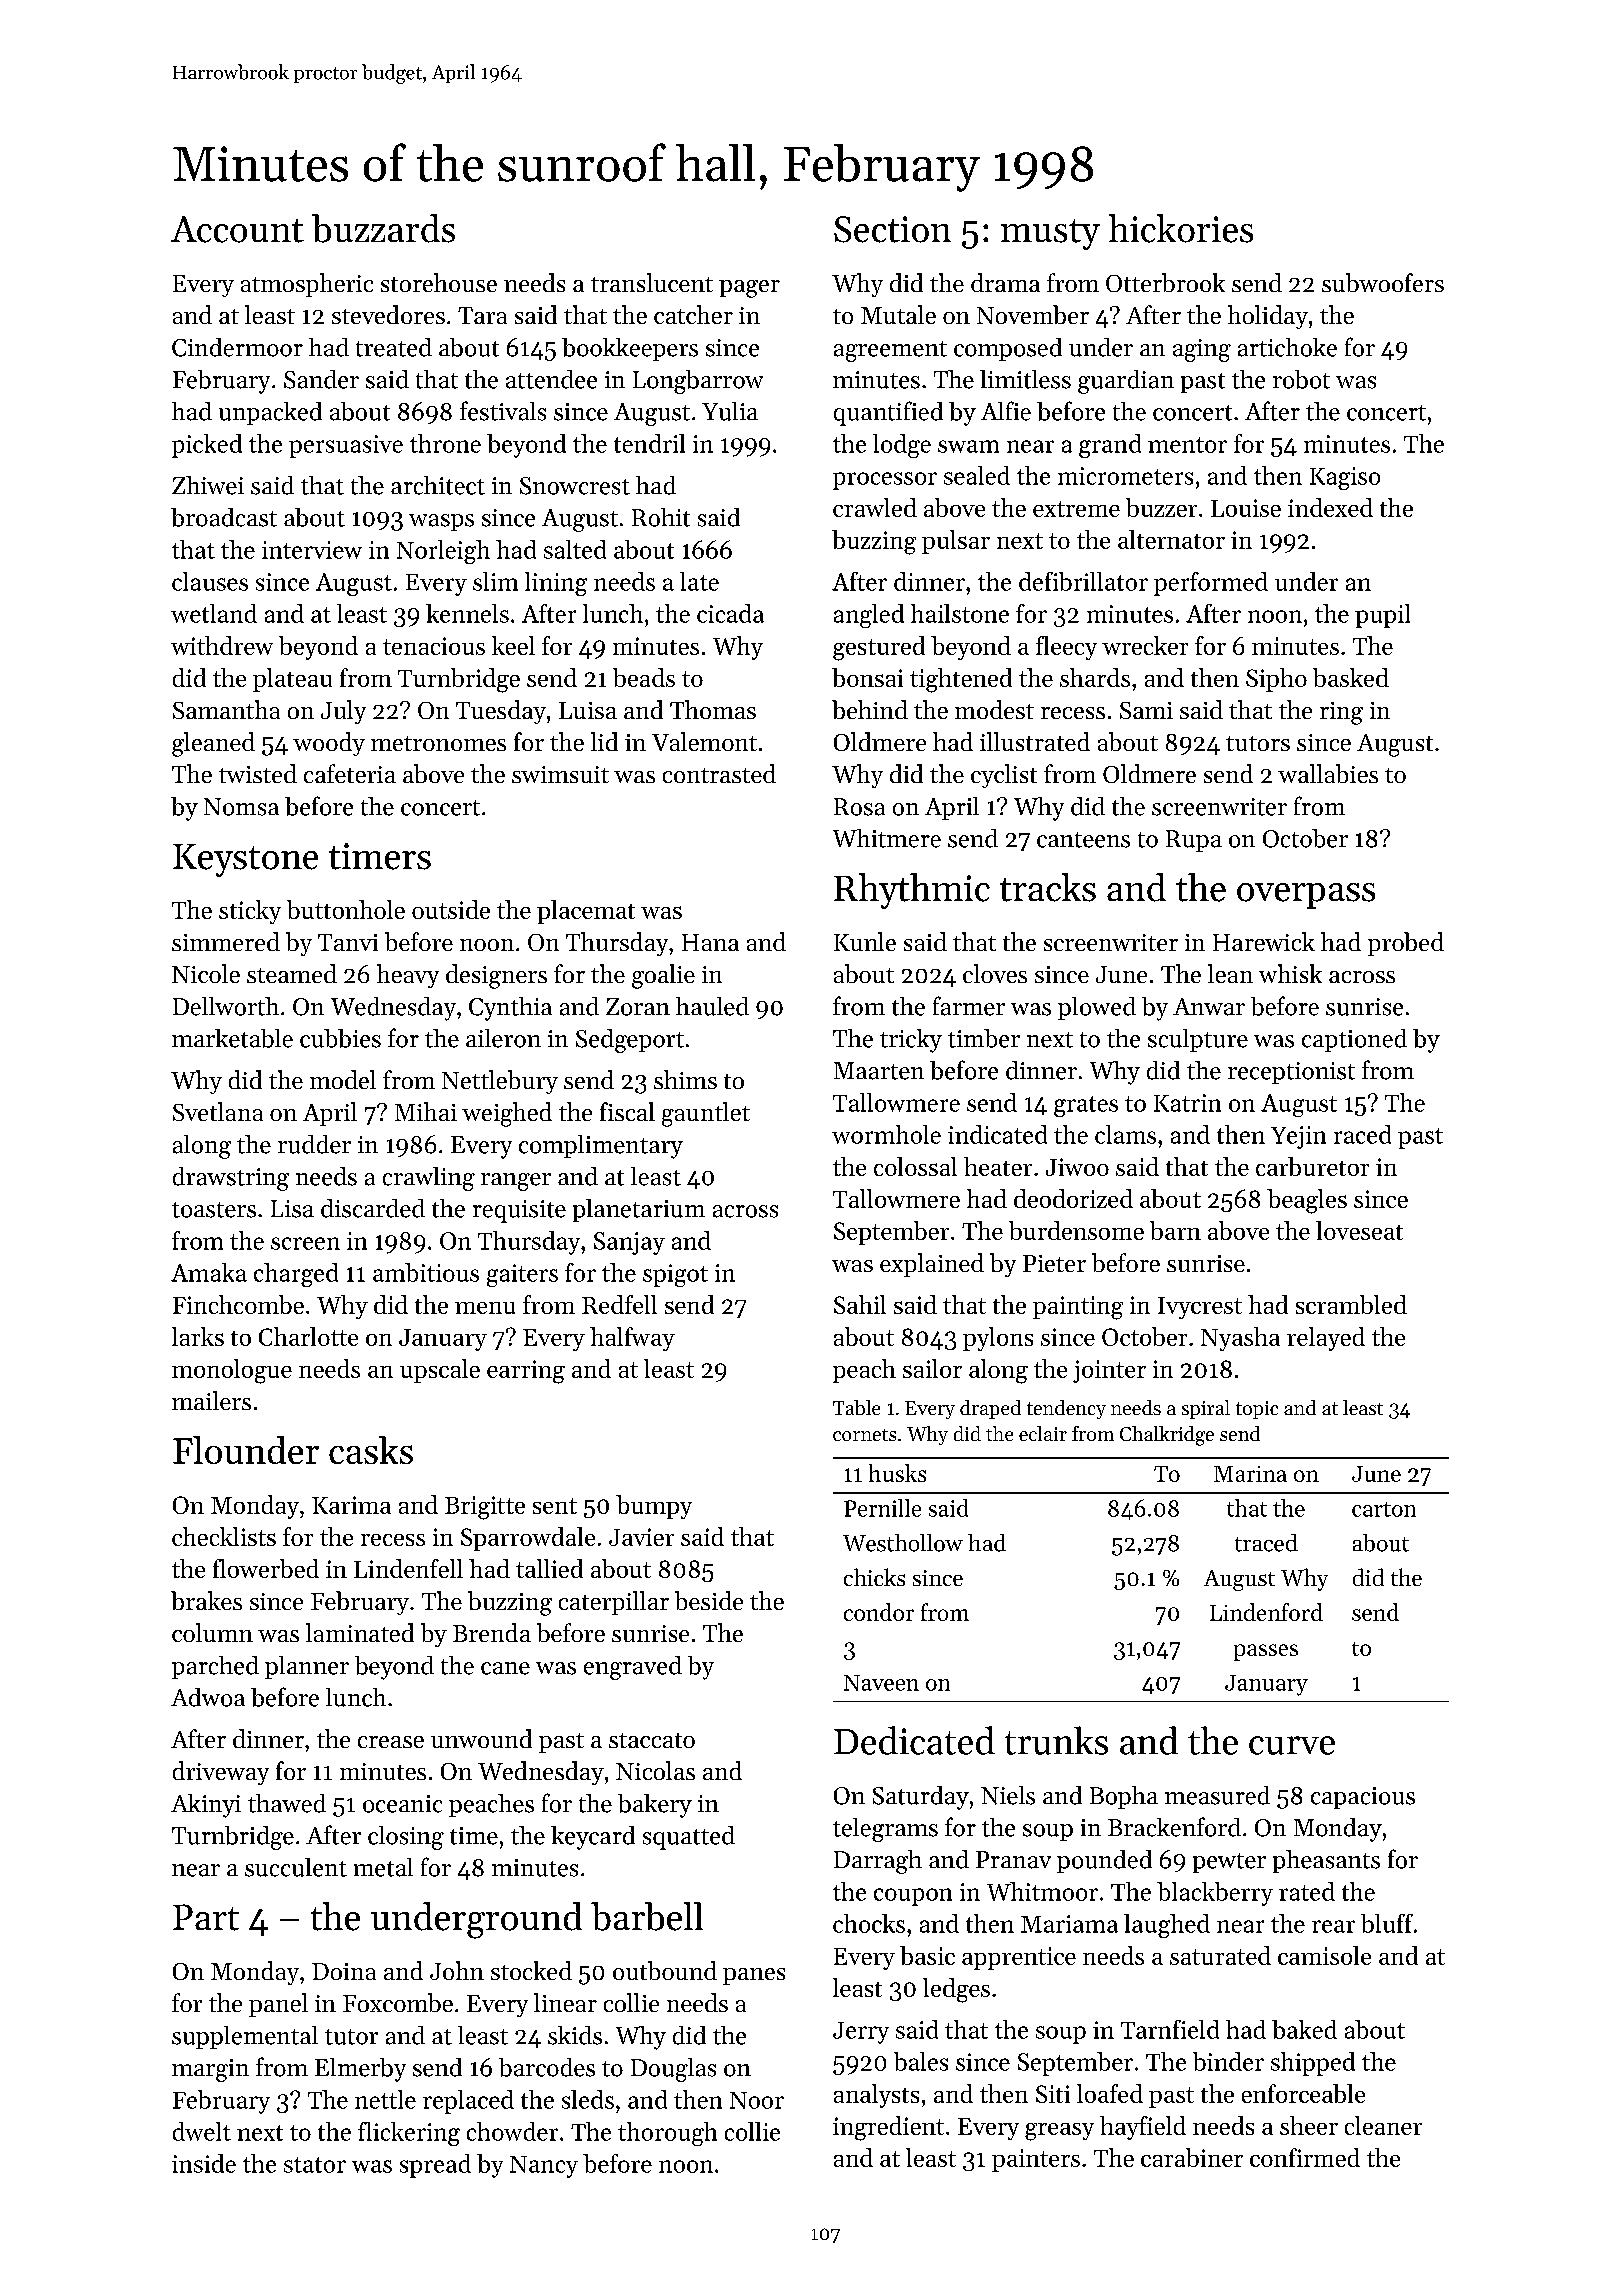 The width and height of the page is (1620, 2292). Describe the element at coordinates (206, 1917) in the page. I see `Part` at that location.
